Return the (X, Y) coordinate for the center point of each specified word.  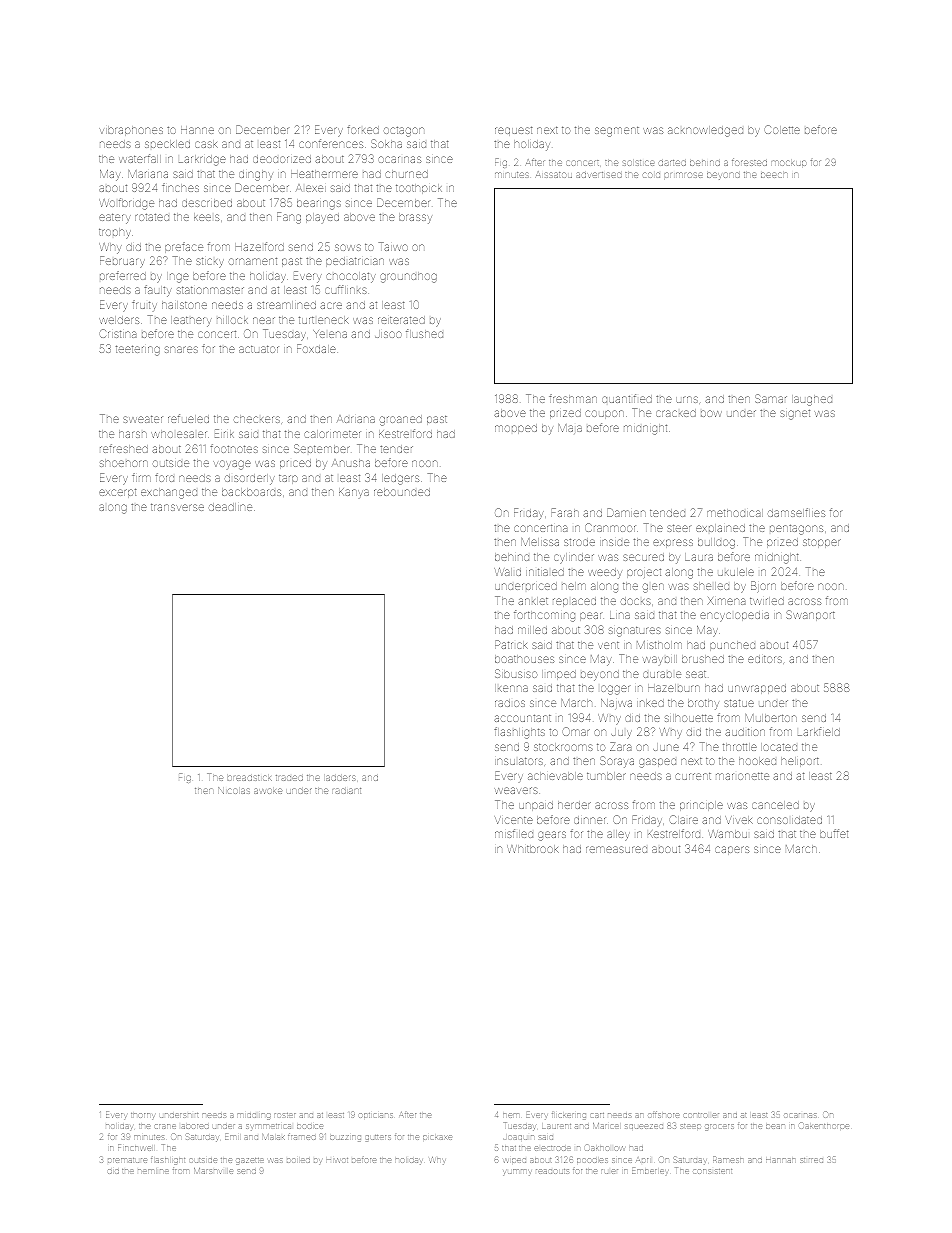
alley (618, 835)
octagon (404, 132)
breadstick (249, 778)
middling (254, 1116)
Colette (782, 129)
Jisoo (388, 334)
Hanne (197, 130)
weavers (516, 790)
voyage (232, 465)
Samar (771, 398)
